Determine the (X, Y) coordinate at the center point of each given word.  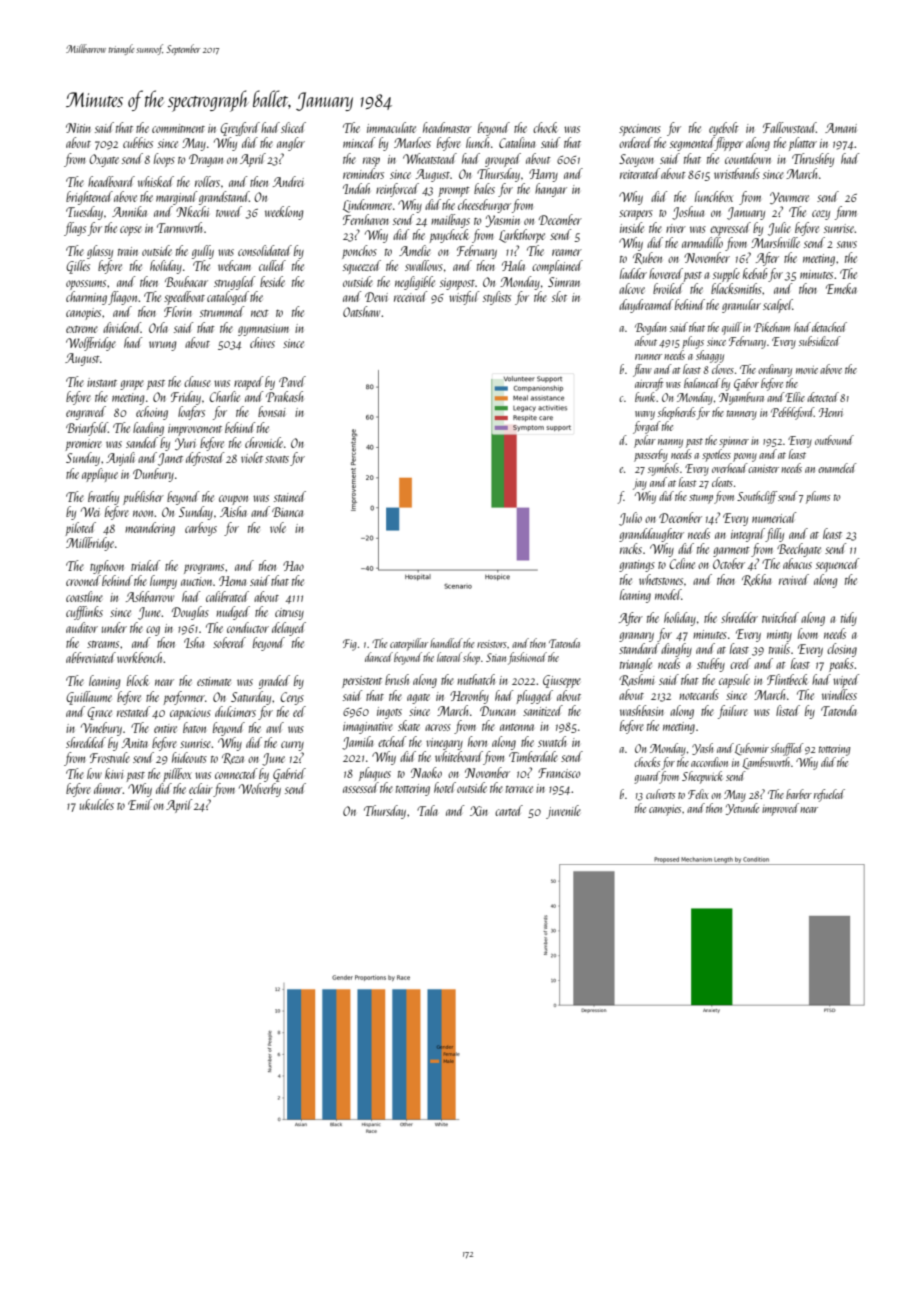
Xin (479, 811)
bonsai (271, 411)
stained (290, 496)
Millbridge (90, 544)
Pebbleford (792, 413)
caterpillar (409, 644)
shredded (86, 742)
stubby (711, 665)
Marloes (412, 142)
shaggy (710, 356)
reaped (248, 383)
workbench (140, 657)
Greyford (240, 129)
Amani (841, 128)
